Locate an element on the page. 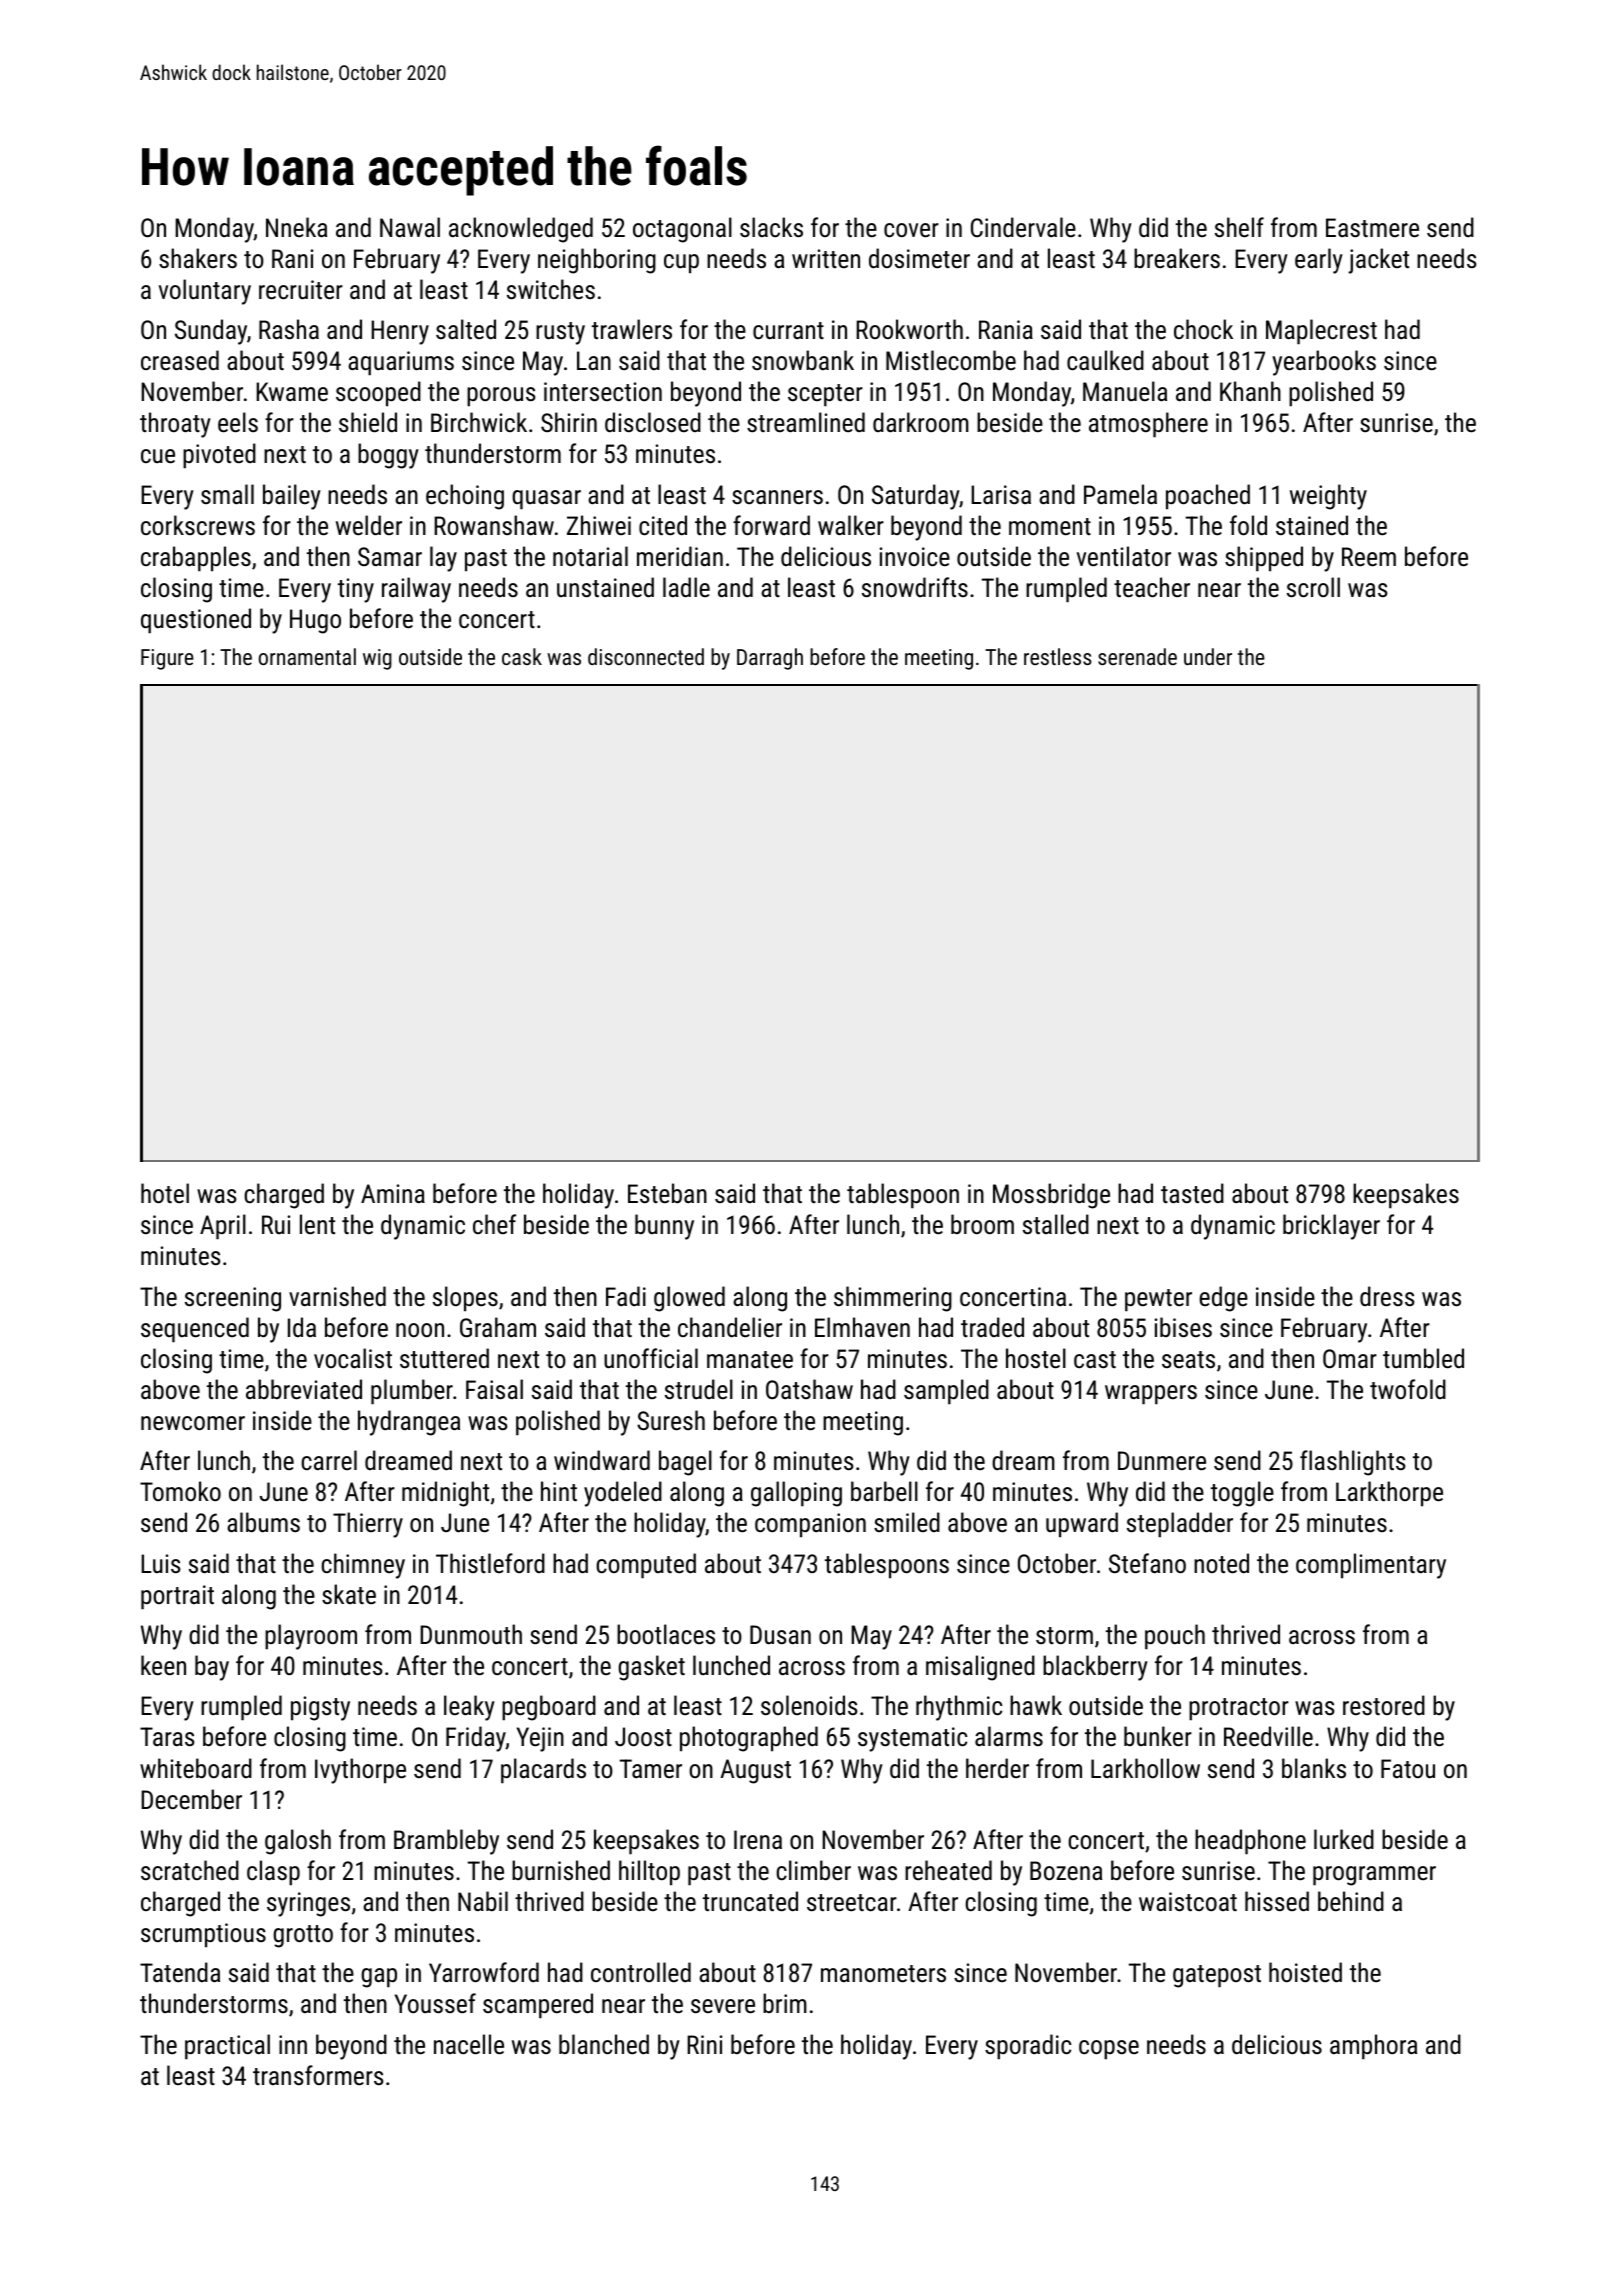  Amina is located at coordinates (393, 1193).
